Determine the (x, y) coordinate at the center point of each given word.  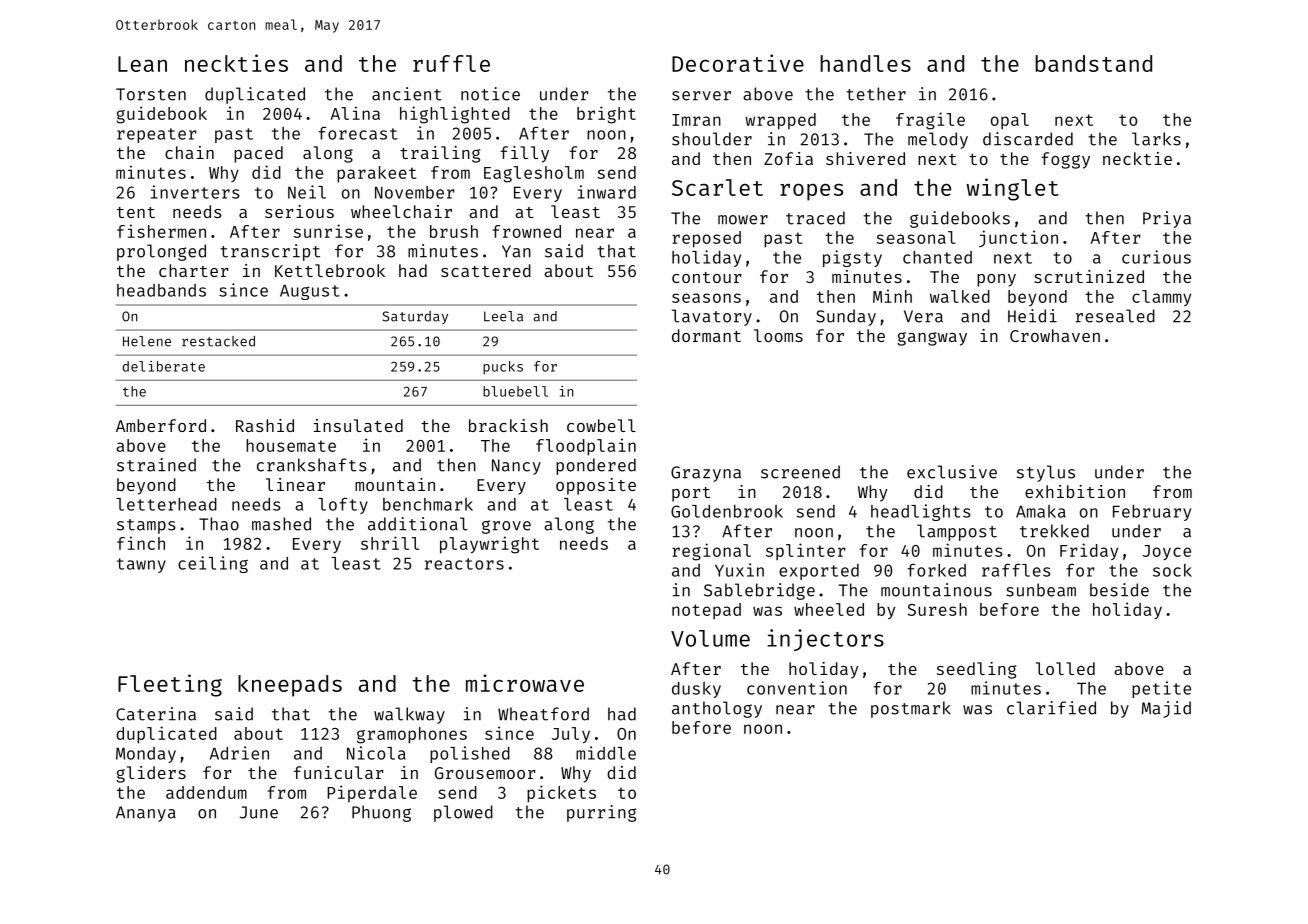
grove (506, 527)
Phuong (381, 813)
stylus (1046, 473)
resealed (1115, 316)
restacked (218, 341)
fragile (930, 121)
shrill (390, 543)
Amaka (1041, 511)
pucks (503, 368)
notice (490, 94)
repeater (156, 135)
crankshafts (312, 465)
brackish (508, 425)
